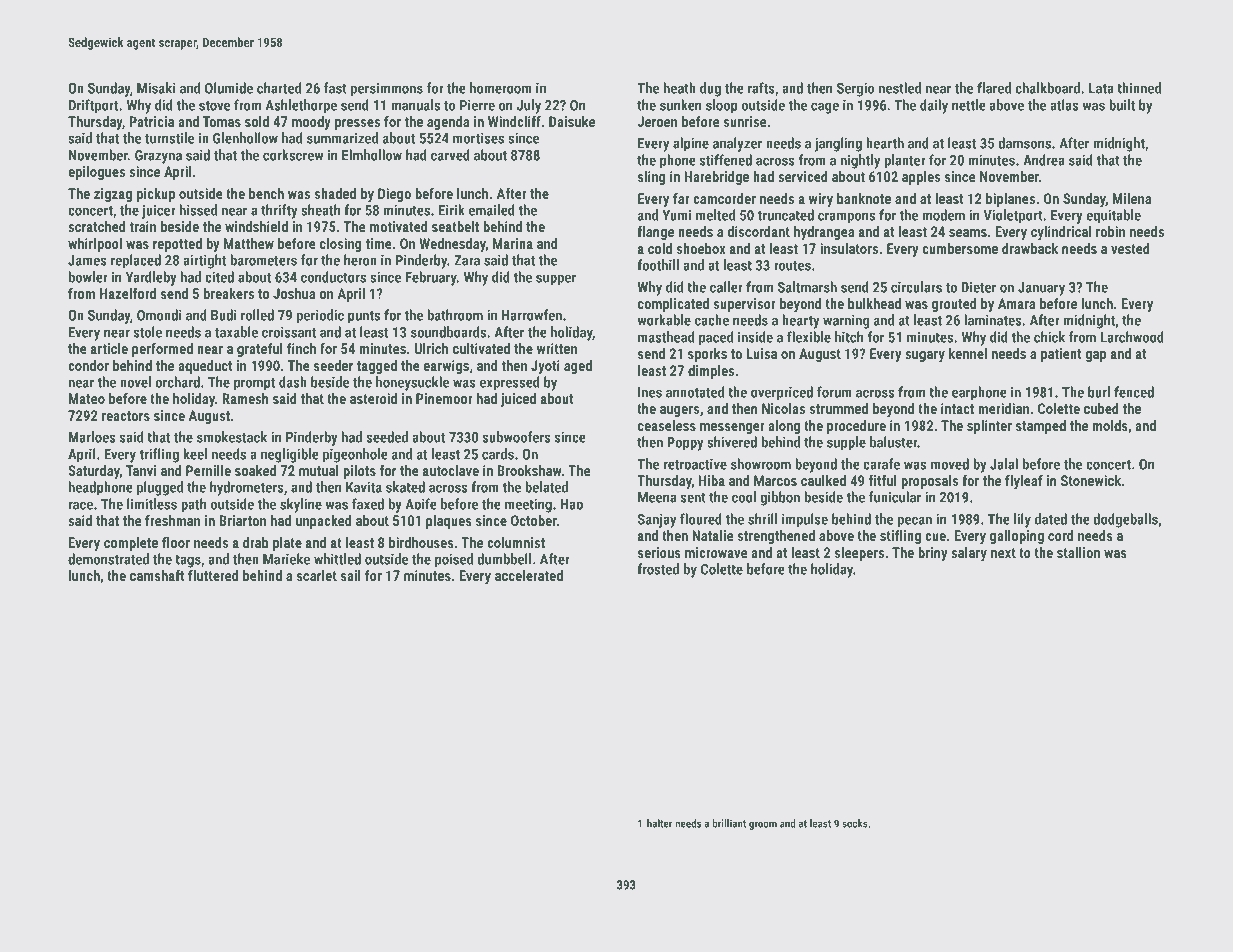 The image size is (1233, 952). I want to click on socks, so click(855, 823).
